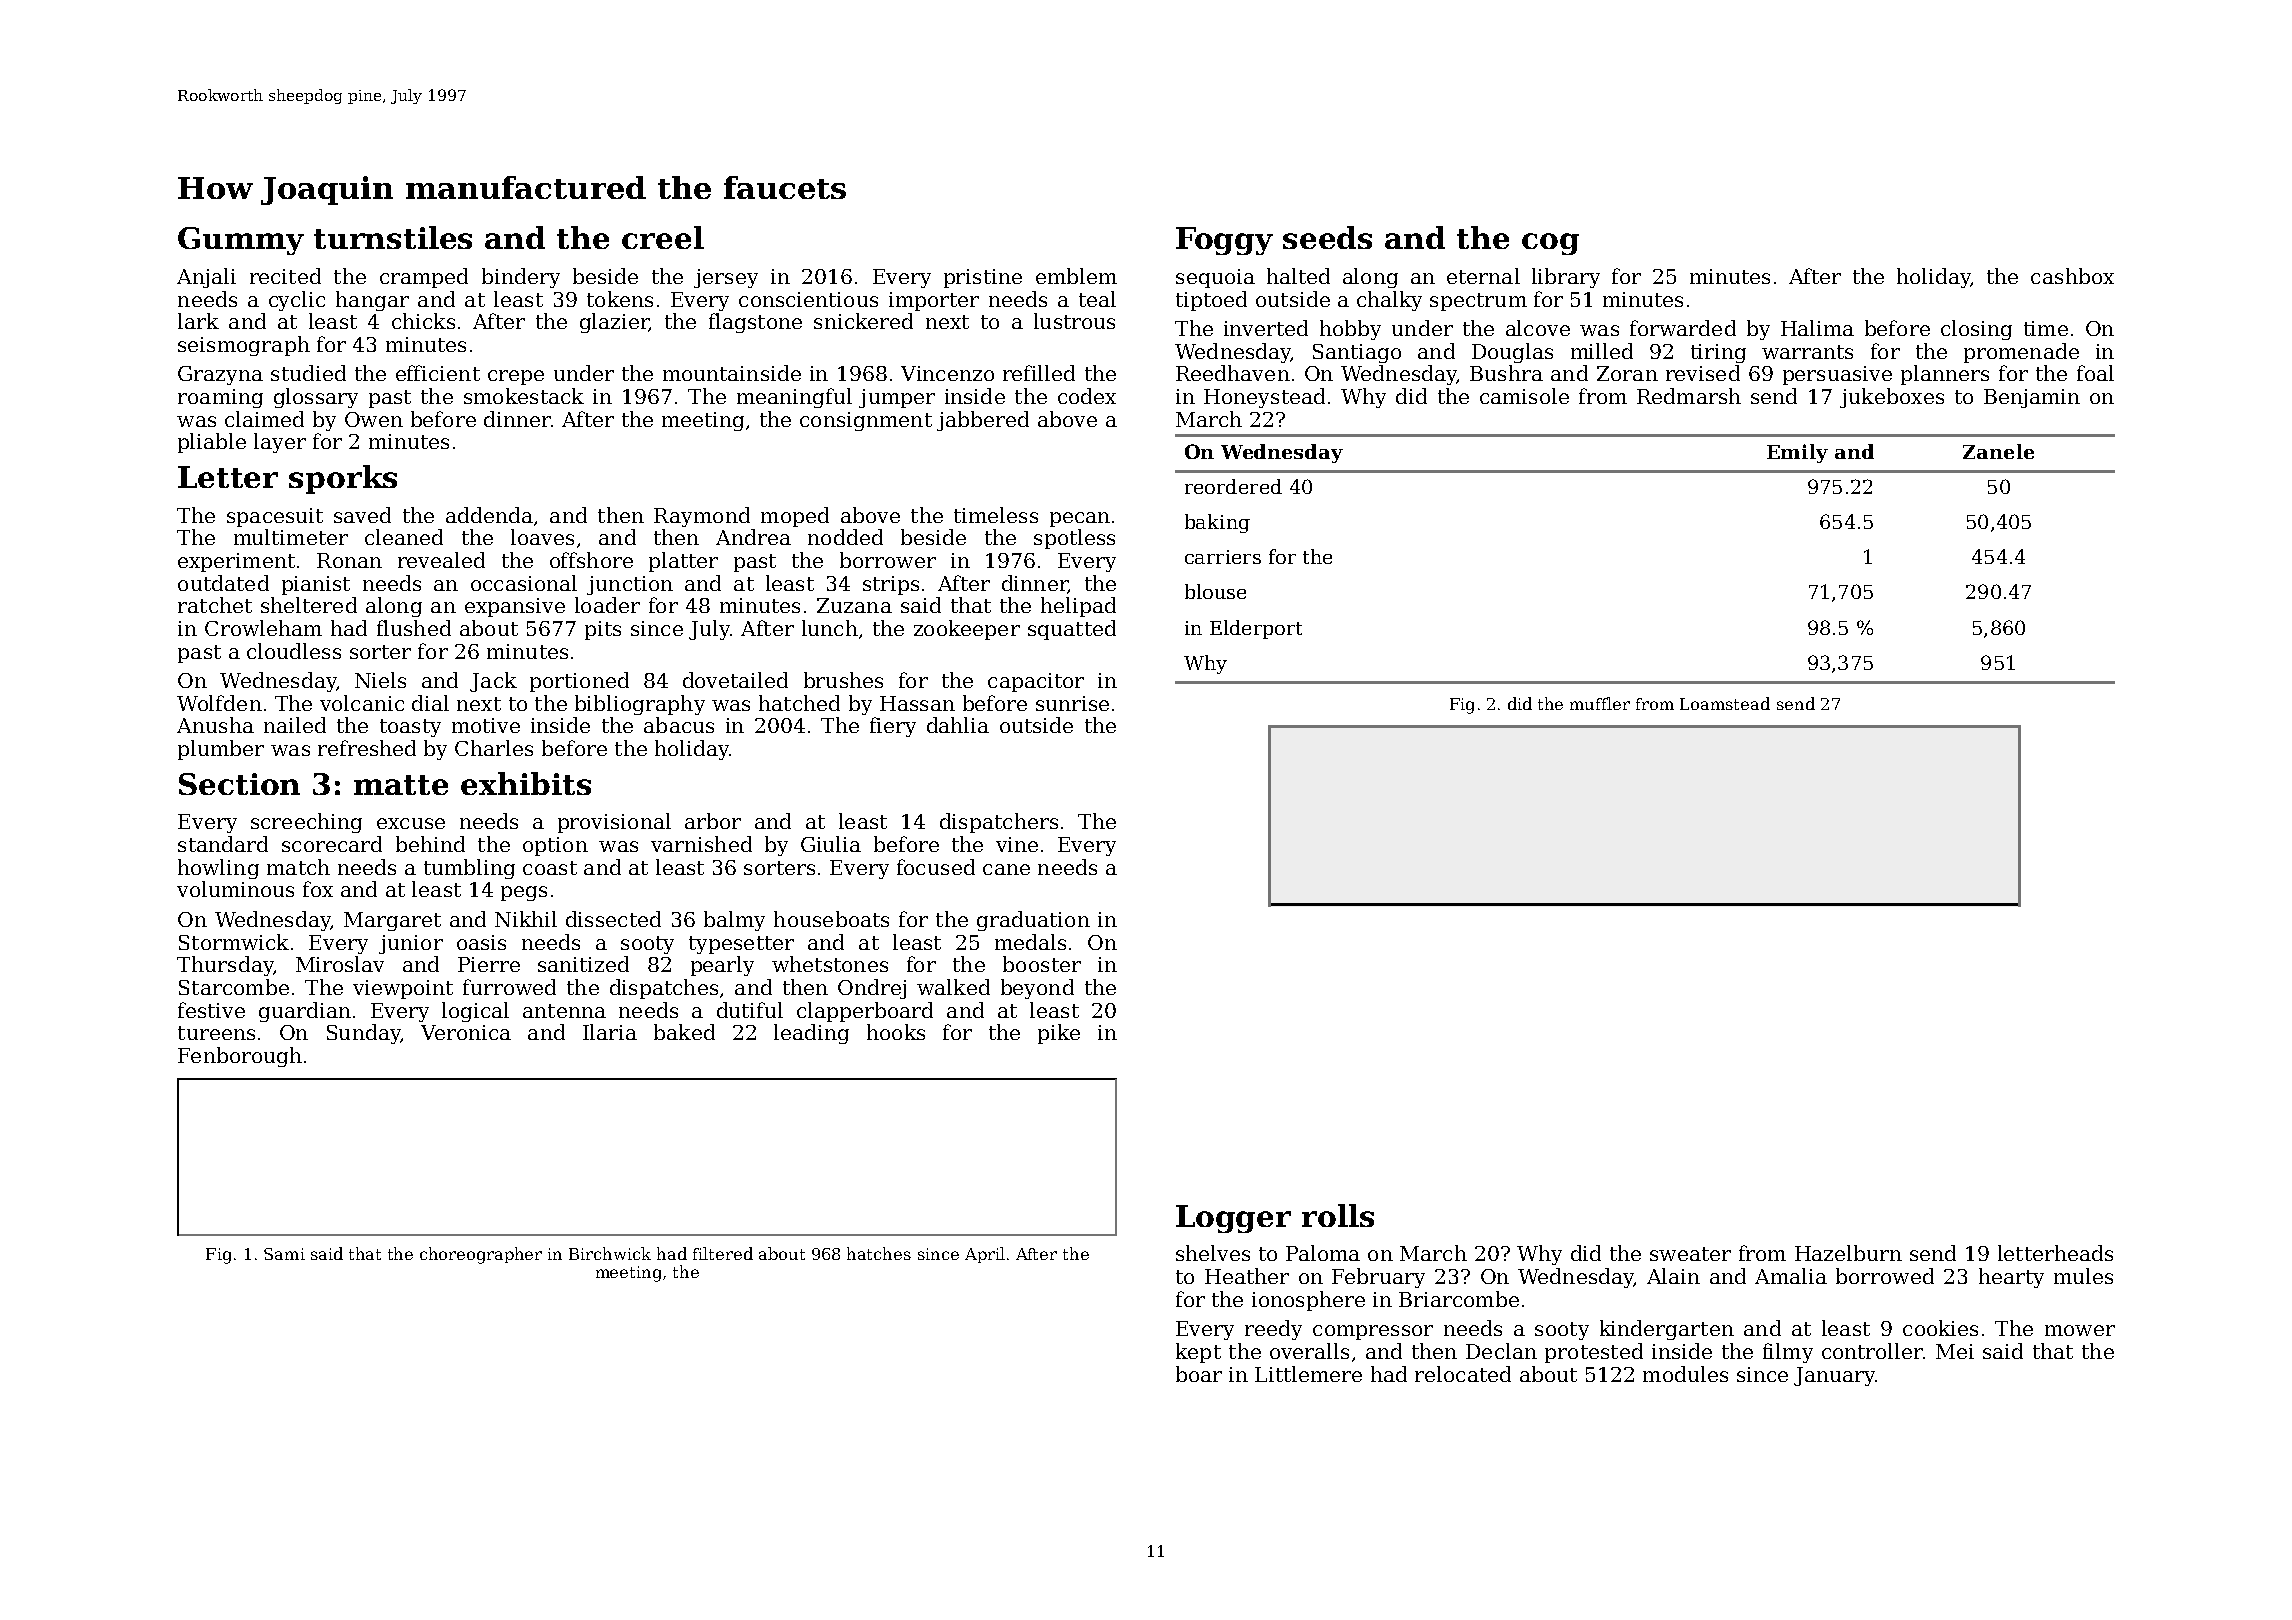 This screenshot has width=2292, height=1620. Describe the element at coordinates (1550, 244) in the screenshot. I see `cog` at that location.
